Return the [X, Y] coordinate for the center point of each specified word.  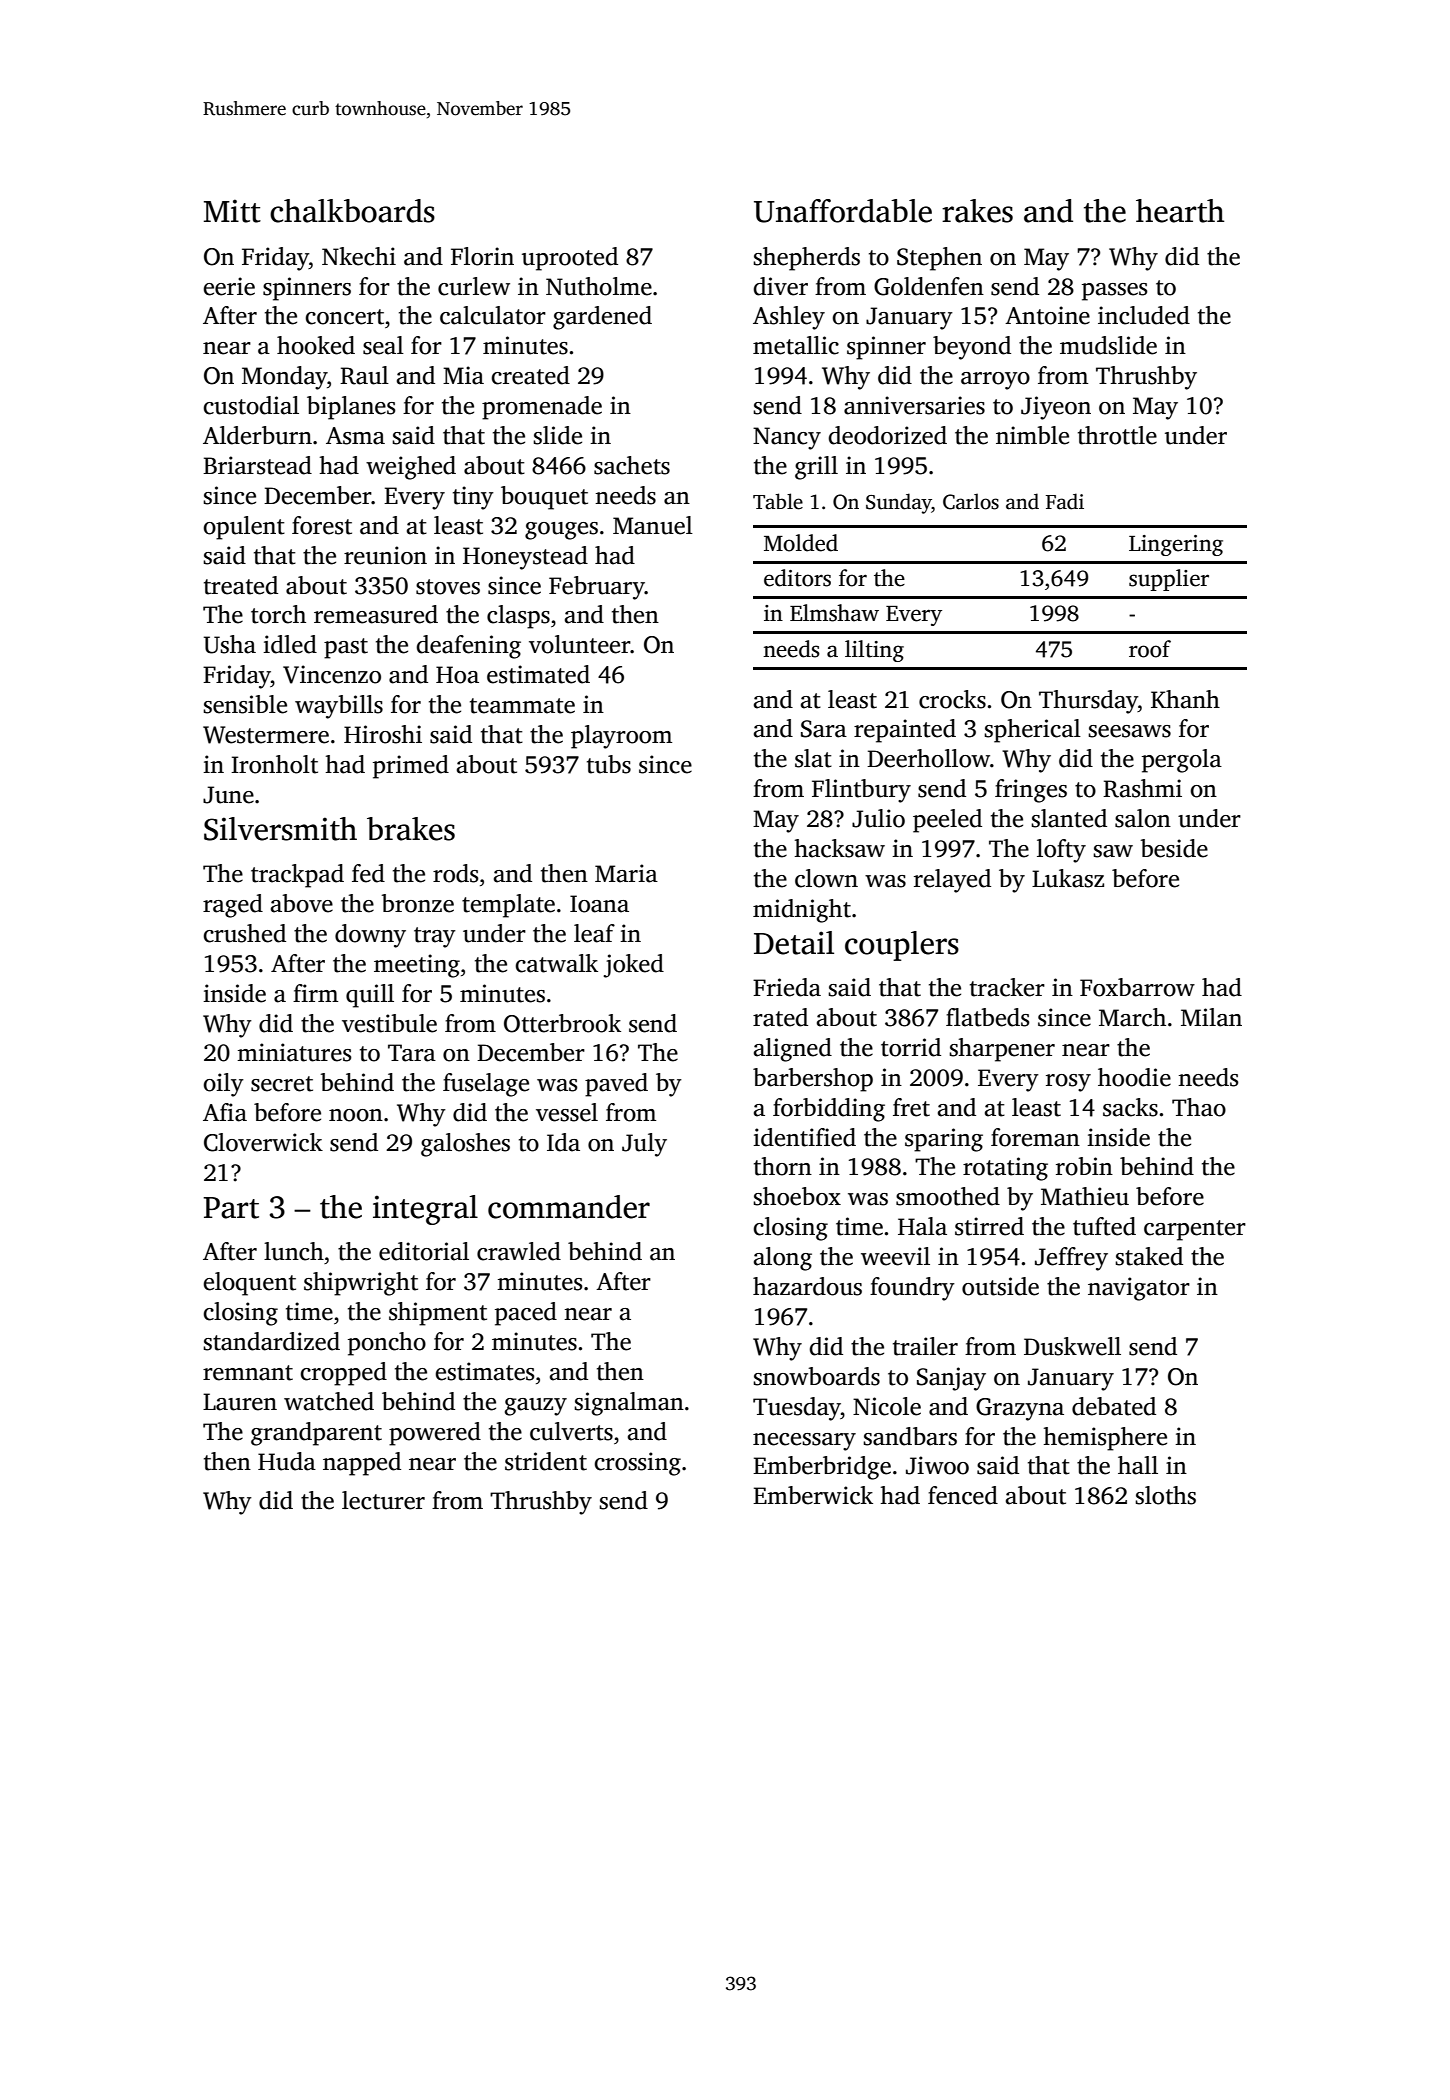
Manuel [653, 525]
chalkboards [352, 211]
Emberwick [813, 1495]
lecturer [383, 1500]
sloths [1165, 1495]
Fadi [1065, 501]
